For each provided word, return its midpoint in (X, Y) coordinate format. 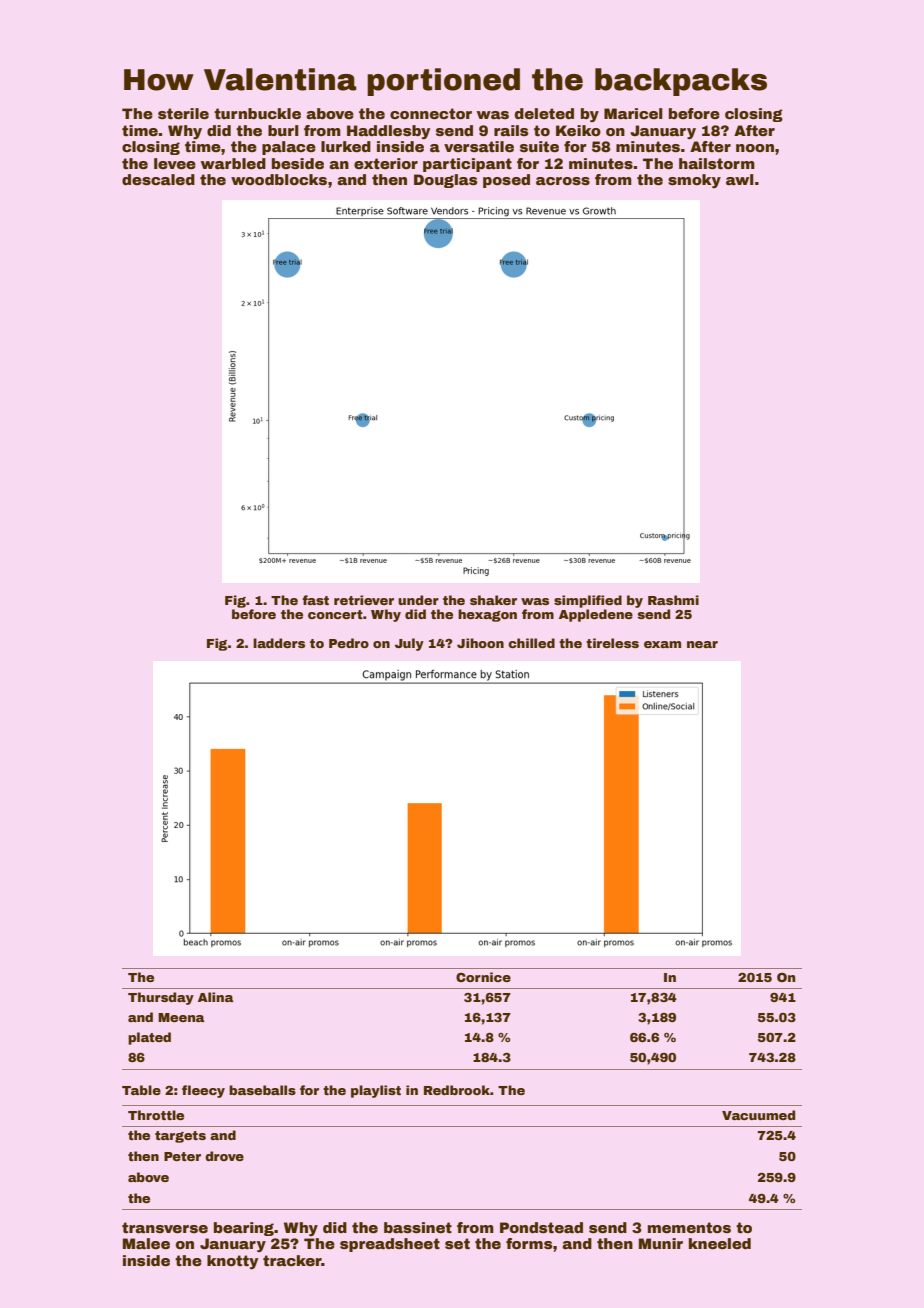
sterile (183, 113)
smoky (694, 181)
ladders (279, 643)
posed (506, 181)
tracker (292, 1260)
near (702, 644)
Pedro (349, 643)
